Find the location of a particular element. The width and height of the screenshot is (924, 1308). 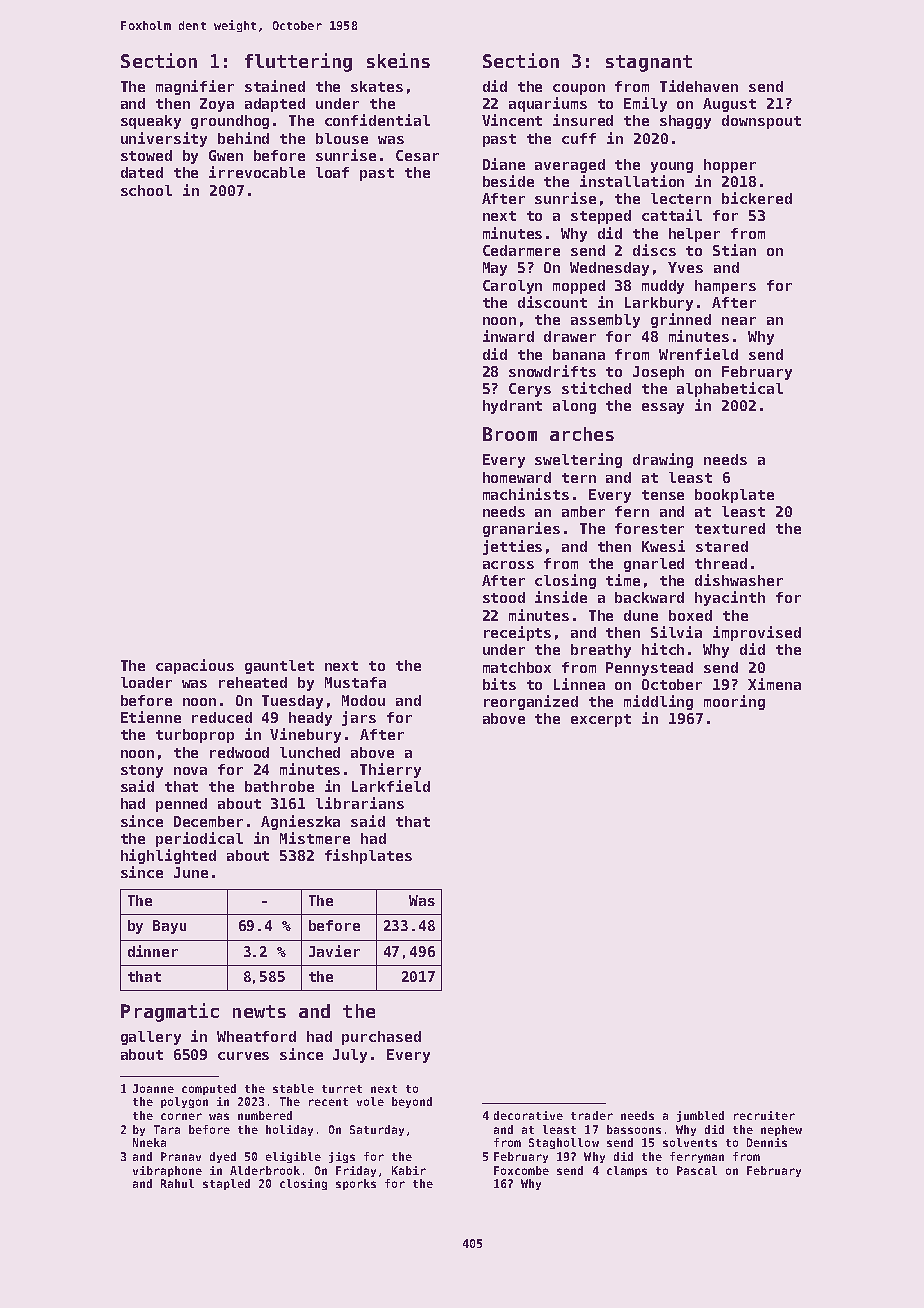

Pragmatic is located at coordinates (170, 1012).
